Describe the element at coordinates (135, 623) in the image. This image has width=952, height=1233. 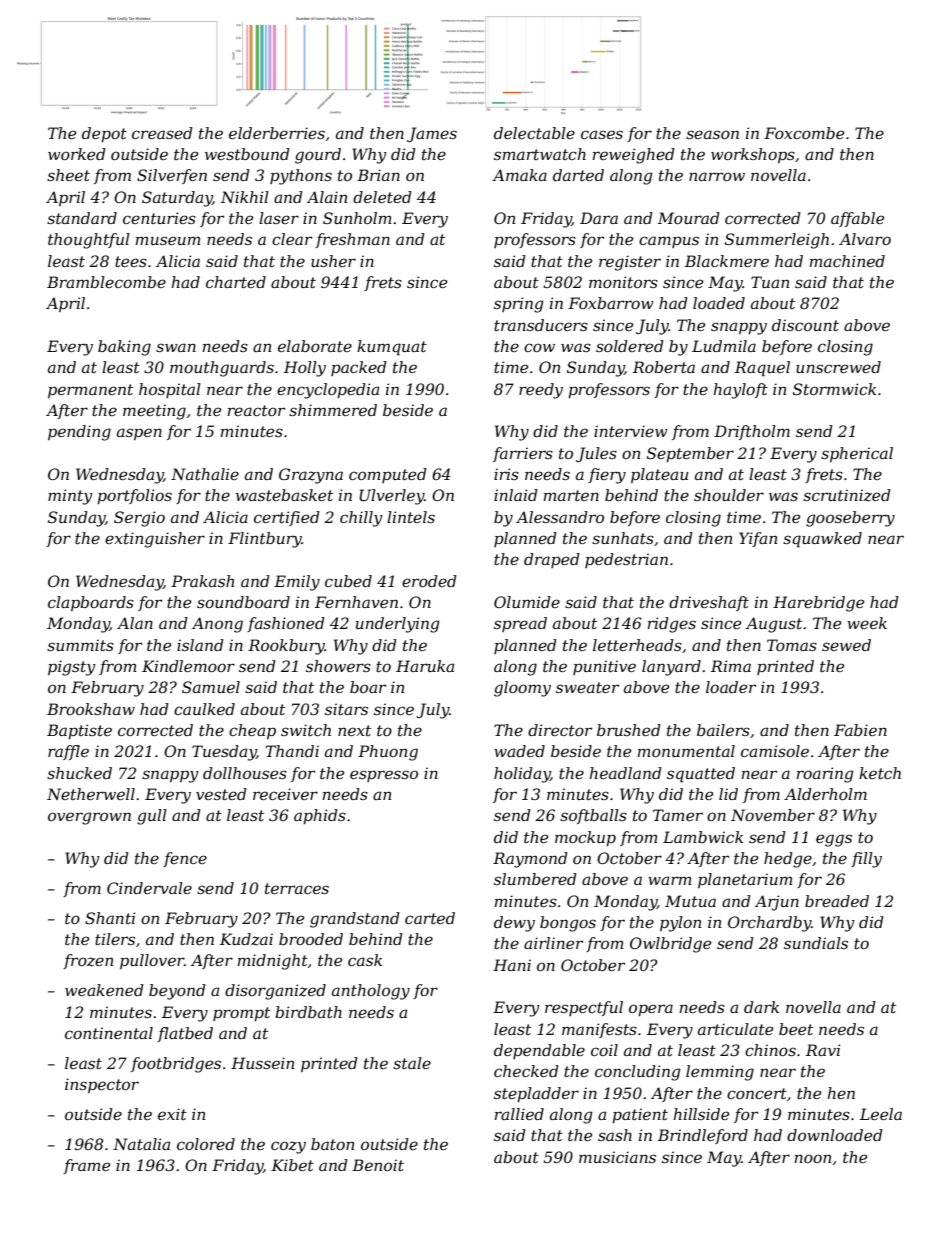
I see `Alan` at that location.
